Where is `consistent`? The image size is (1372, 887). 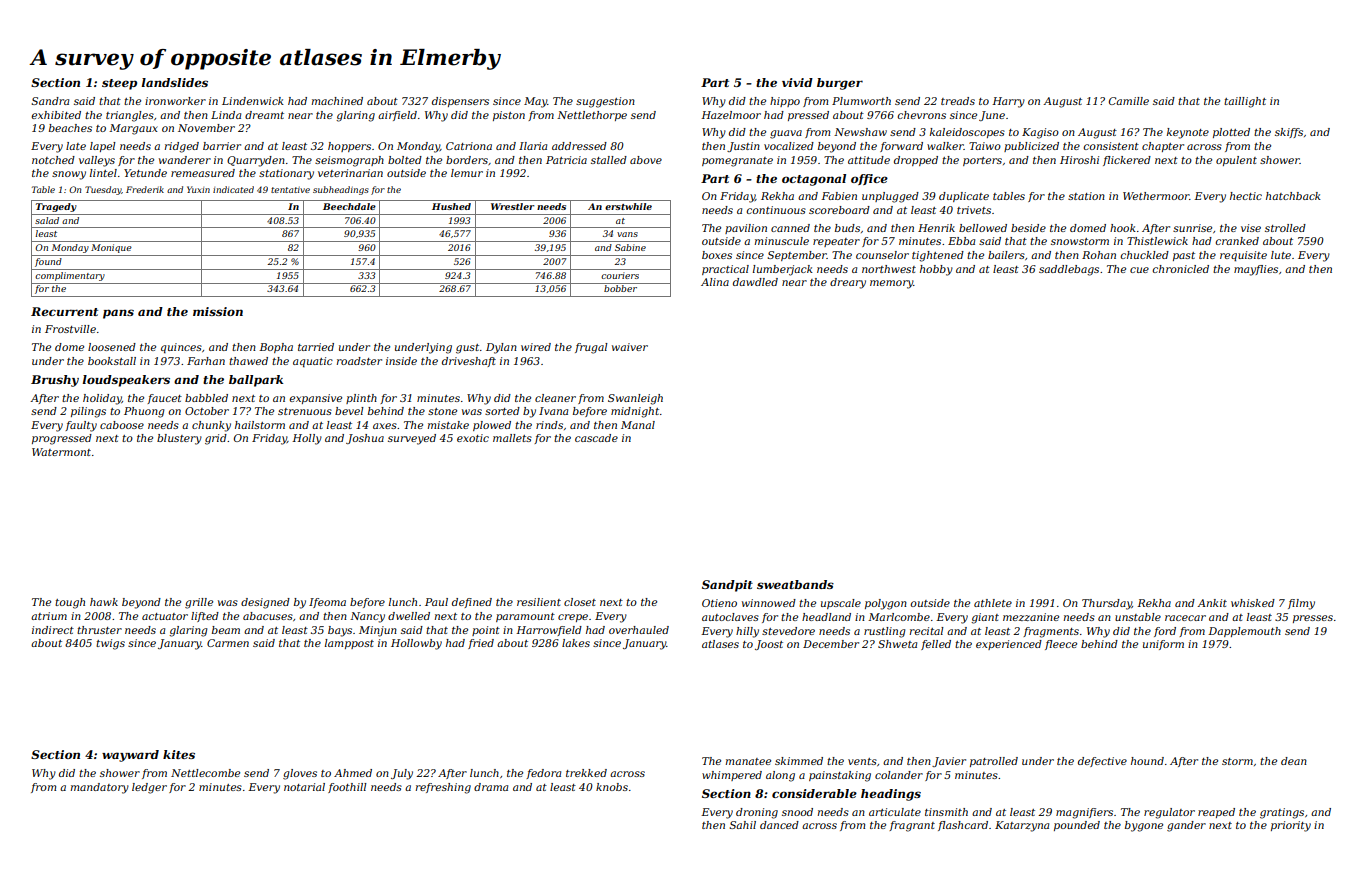 consistent is located at coordinates (1111, 146).
